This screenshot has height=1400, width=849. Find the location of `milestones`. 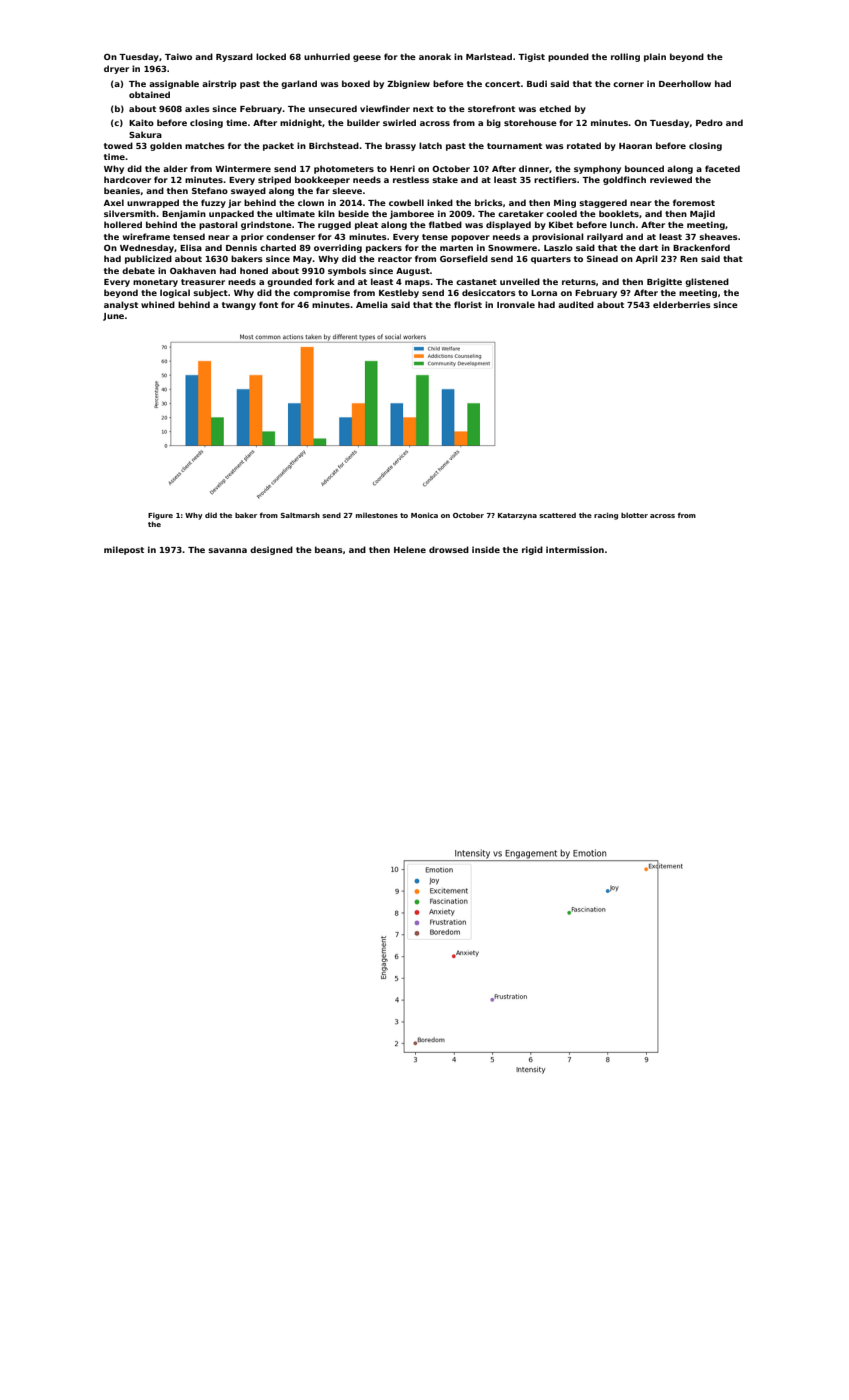

milestones is located at coordinates (377, 515).
